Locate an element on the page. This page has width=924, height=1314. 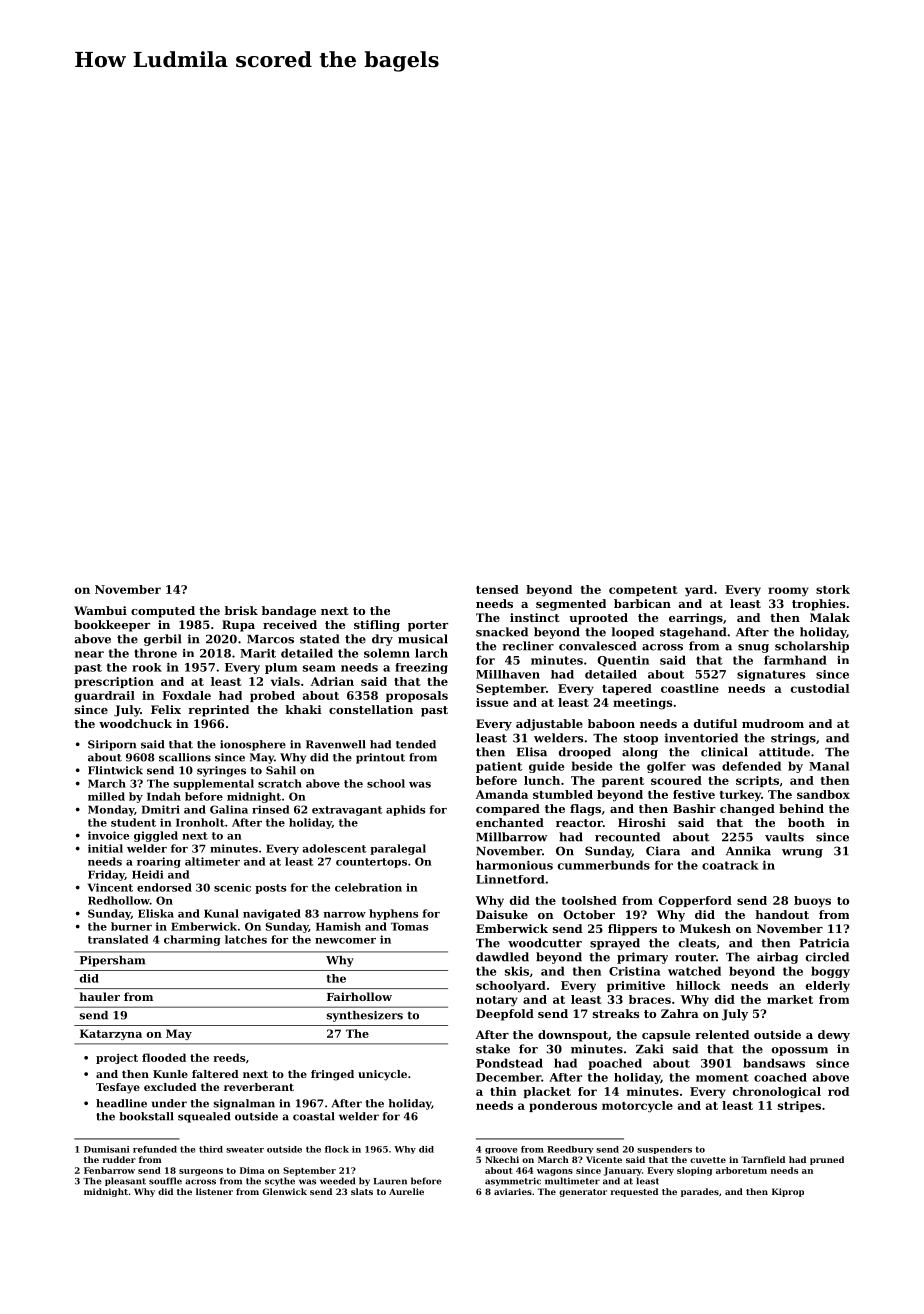
behind is located at coordinates (801, 808).
